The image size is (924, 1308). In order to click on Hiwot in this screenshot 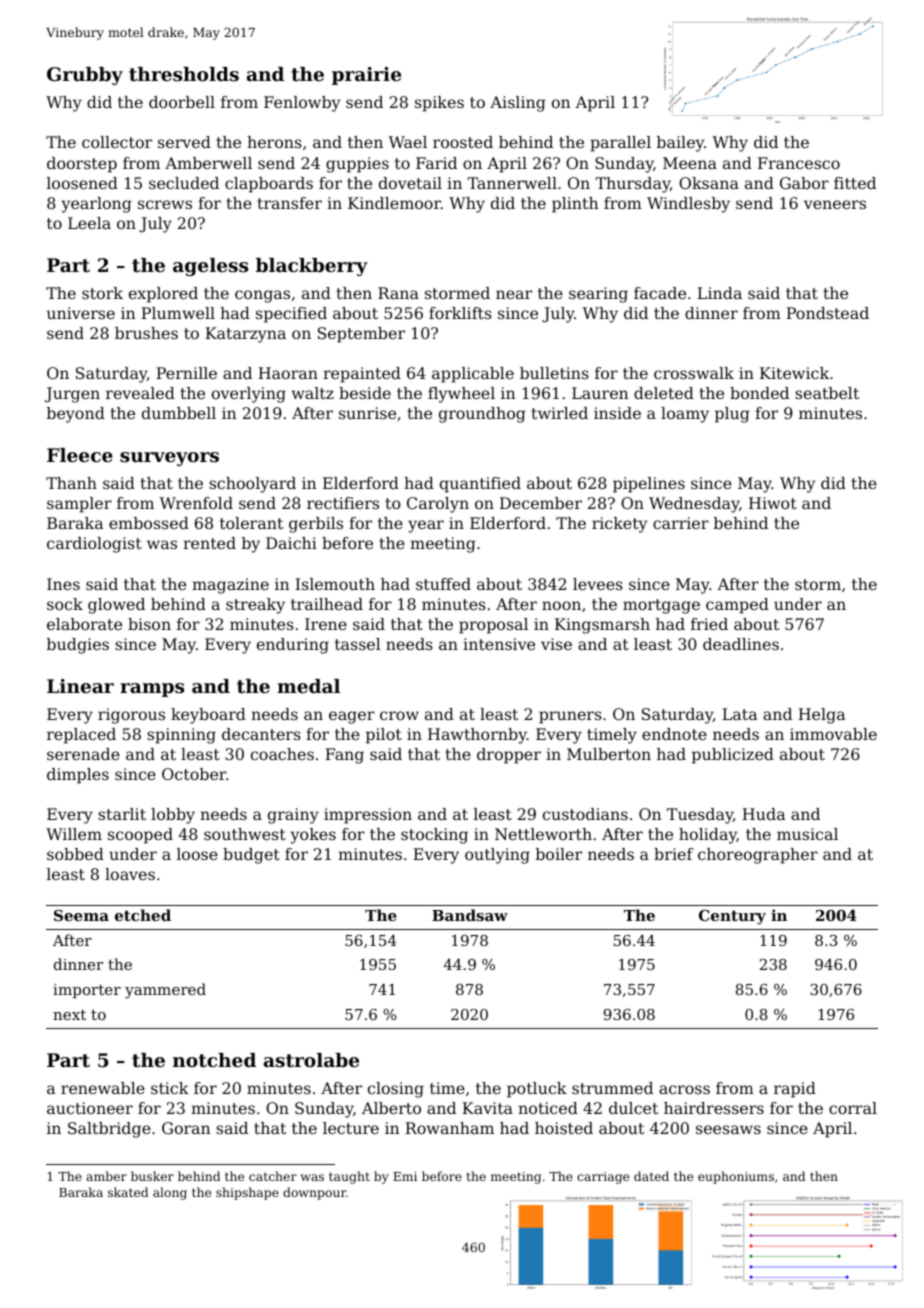, I will do `click(773, 503)`.
